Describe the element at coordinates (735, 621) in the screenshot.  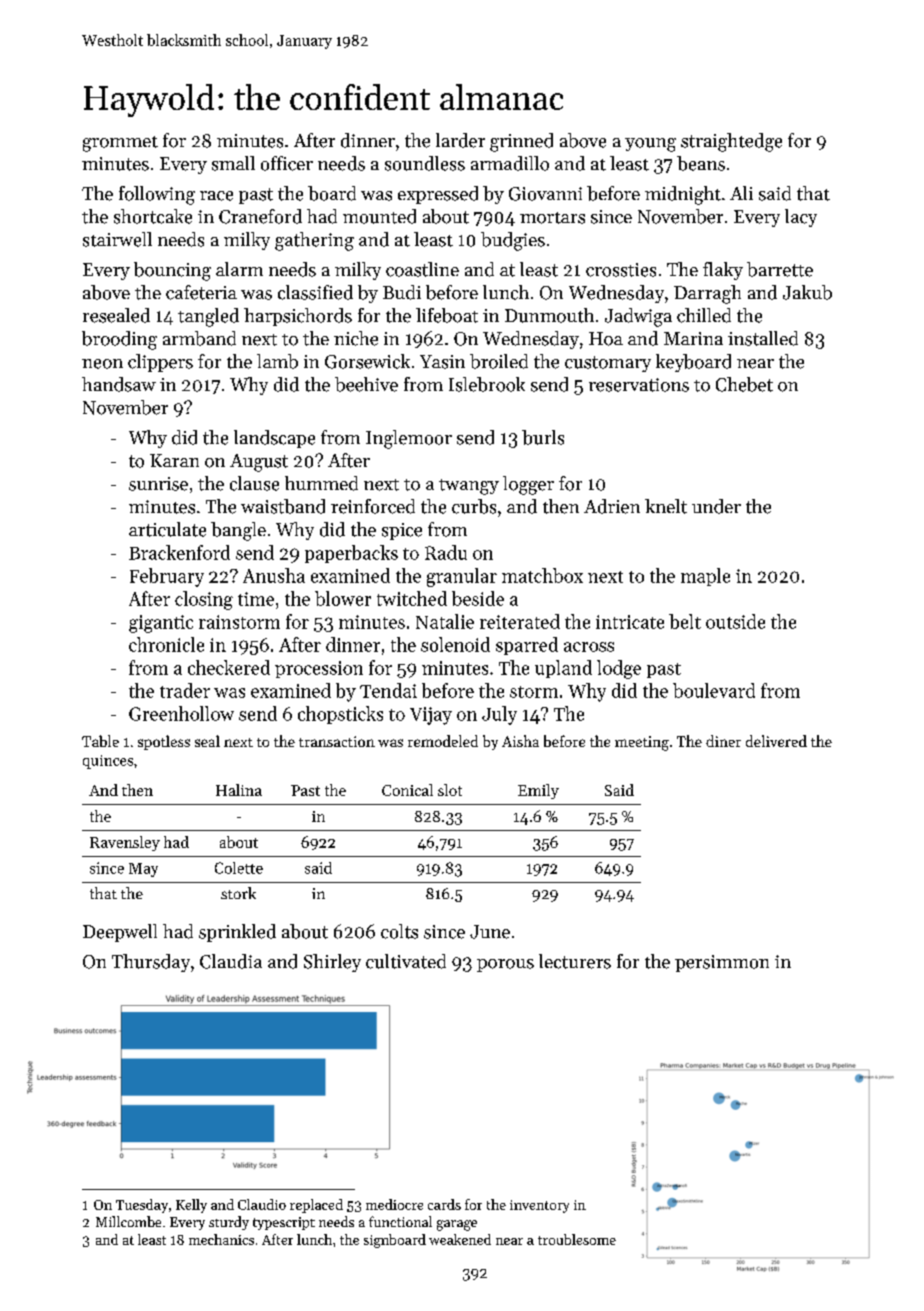
I see `outside` at that location.
